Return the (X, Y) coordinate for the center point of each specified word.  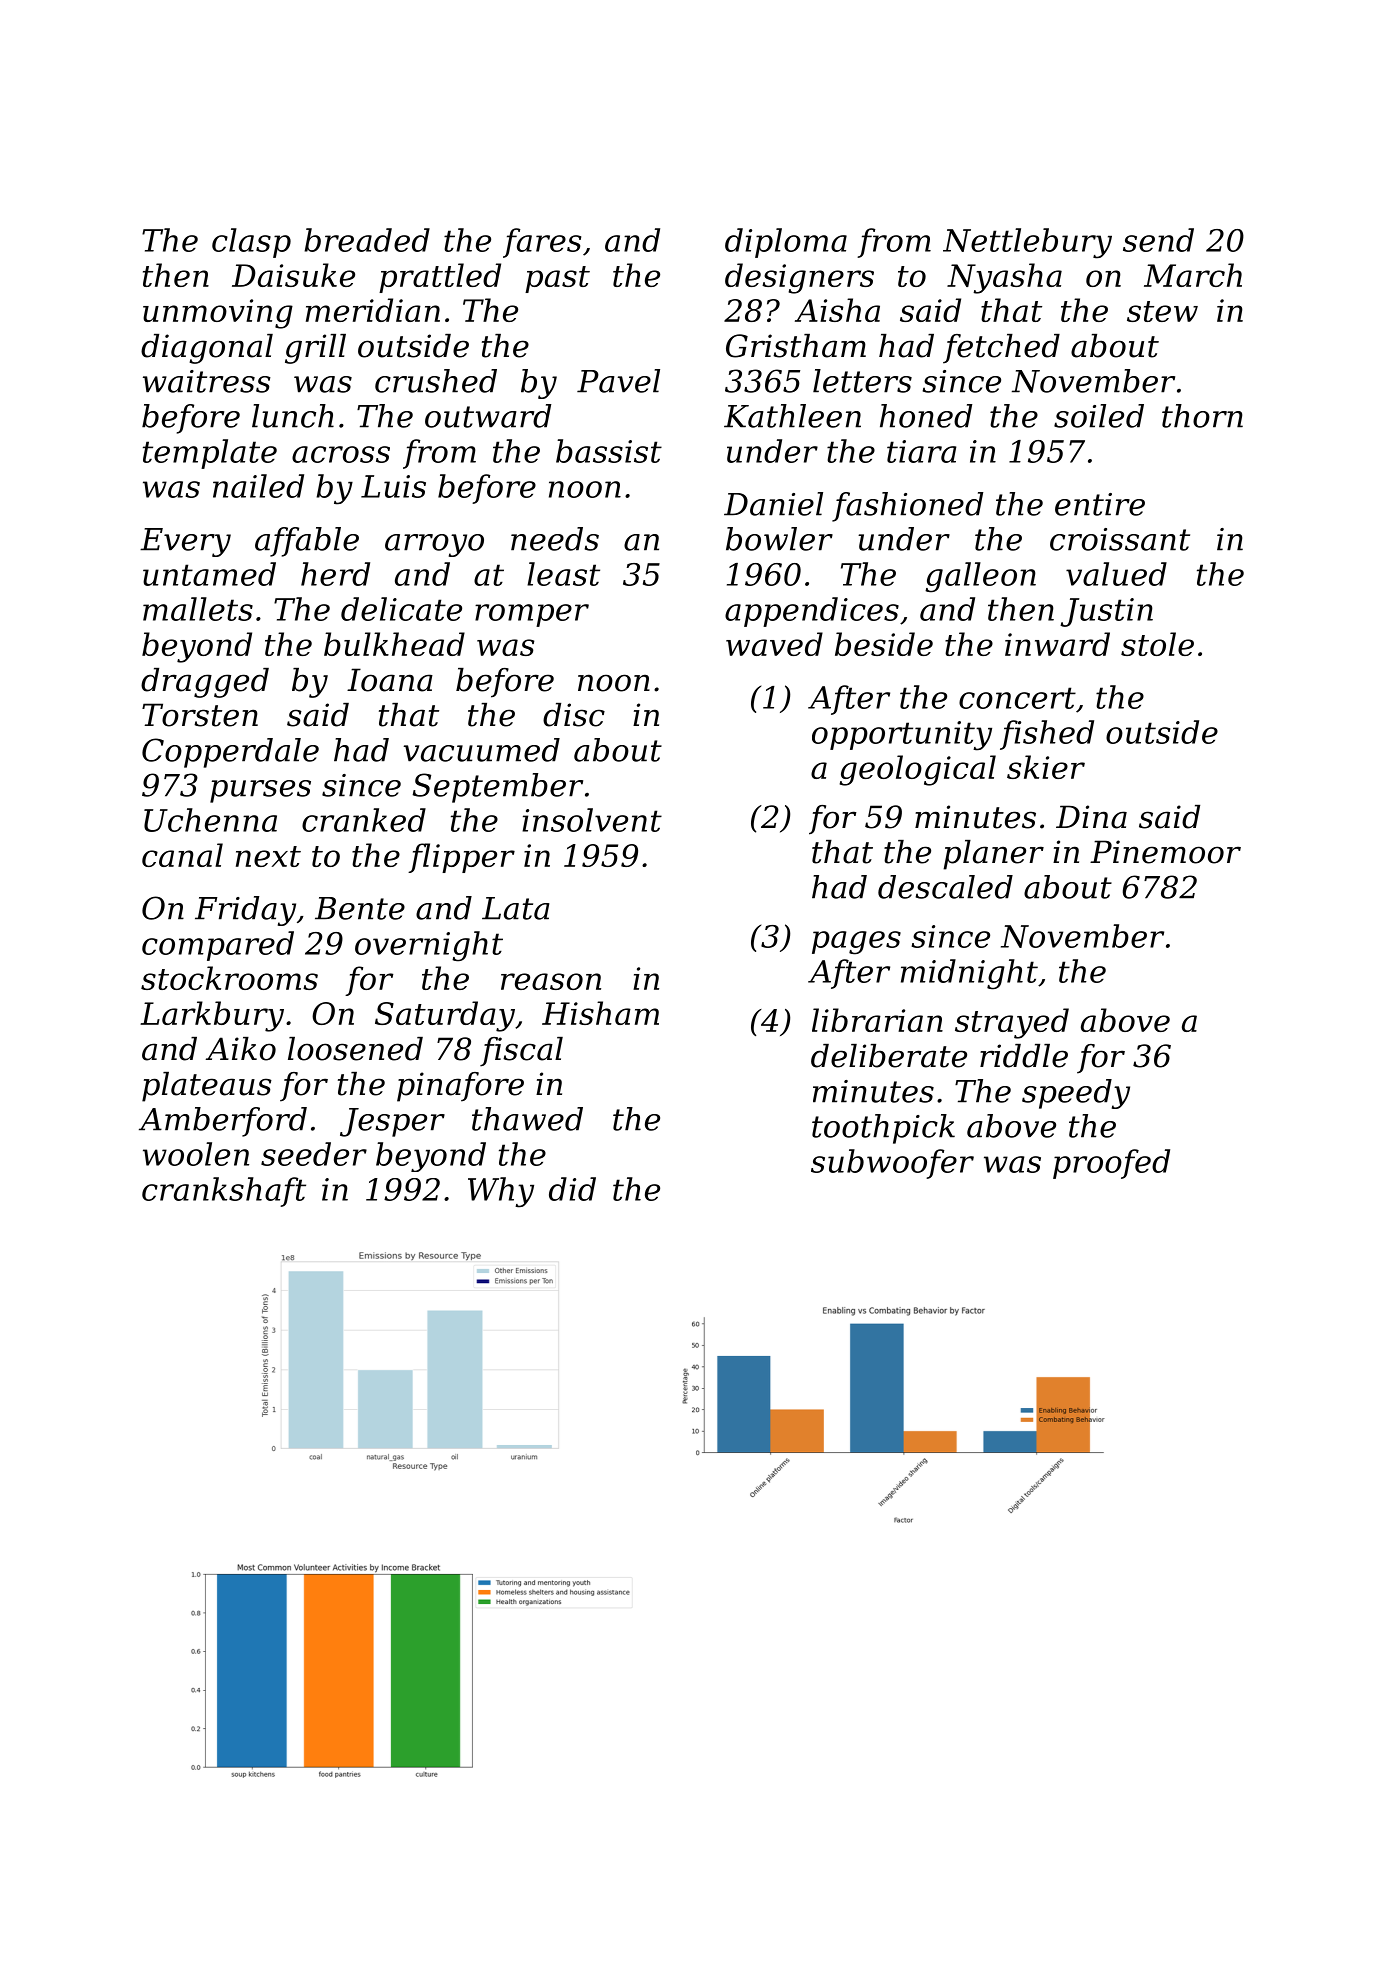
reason (551, 981)
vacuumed (482, 750)
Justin (1106, 612)
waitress (207, 381)
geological (918, 770)
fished (1047, 735)
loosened (355, 1049)
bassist (609, 451)
